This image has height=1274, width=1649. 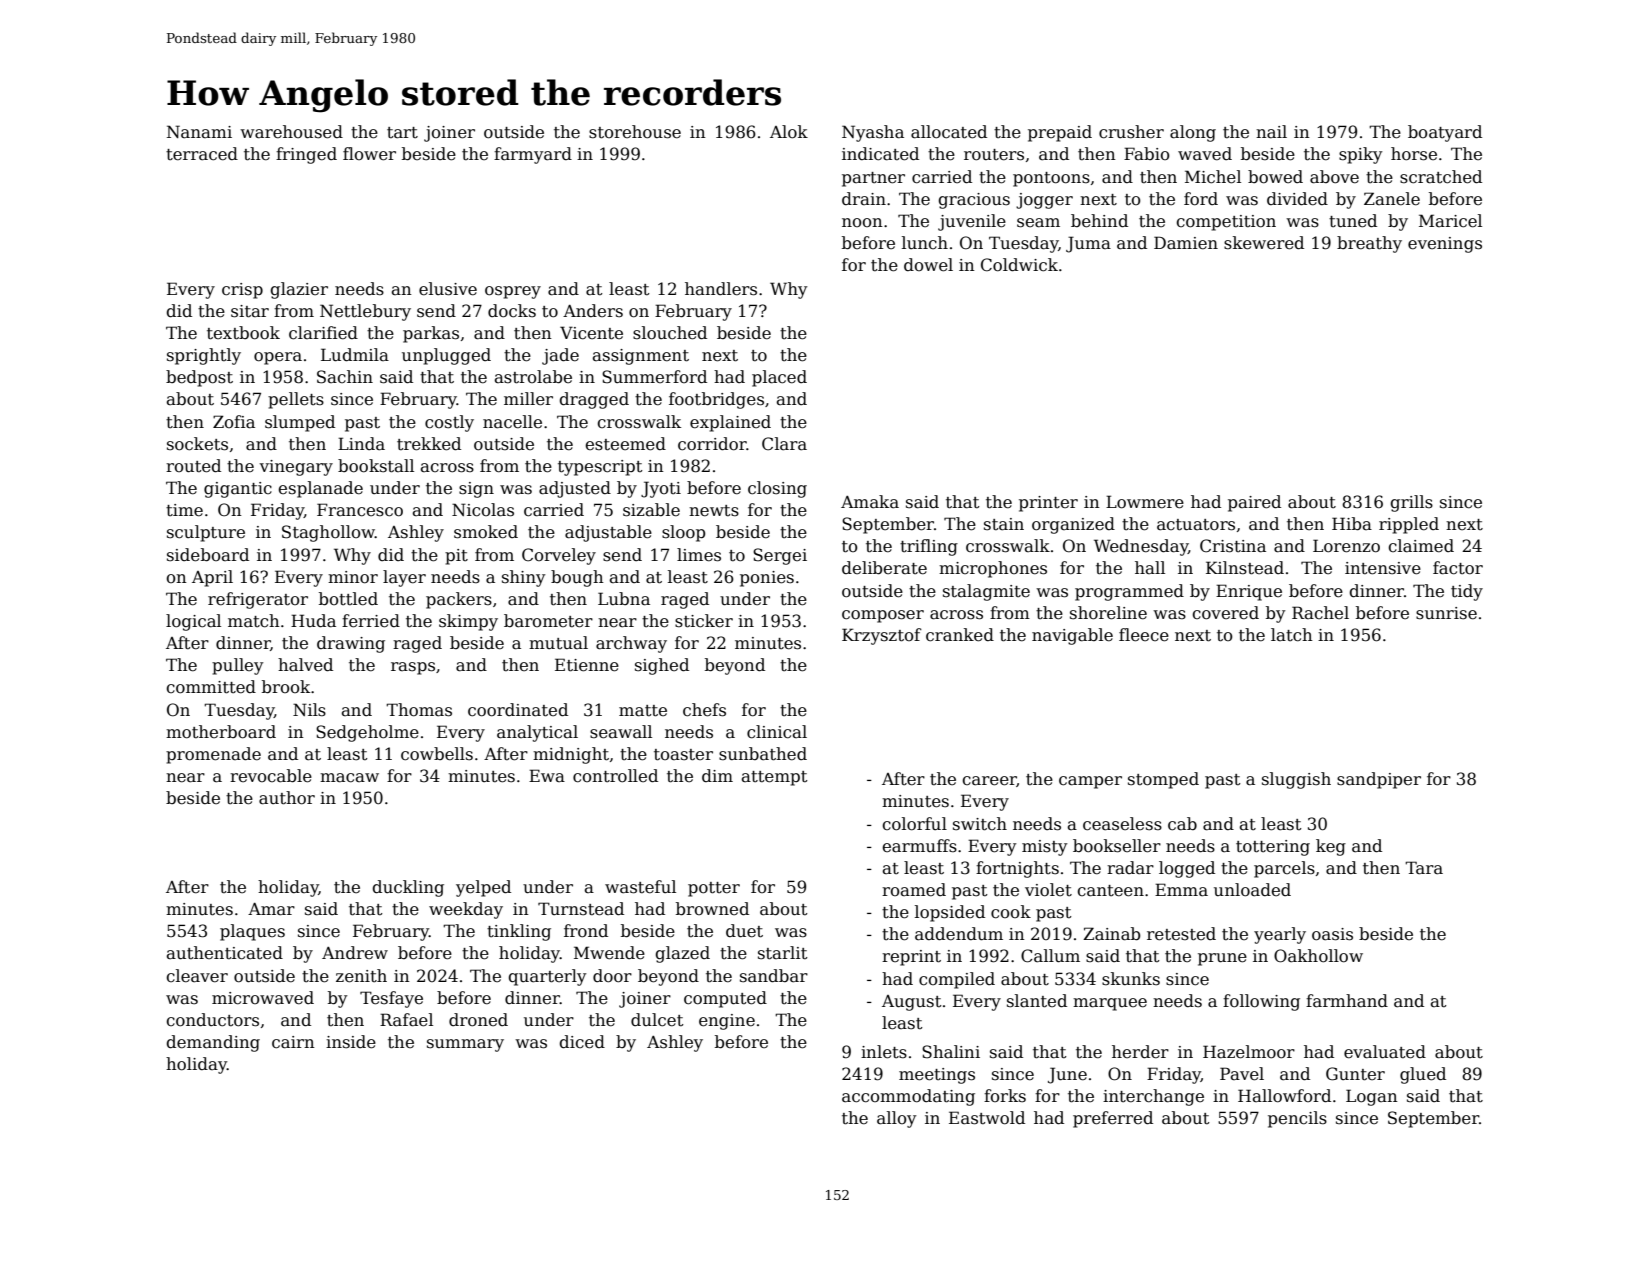 What do you see at coordinates (782, 953) in the image?
I see `starlit` at bounding box center [782, 953].
